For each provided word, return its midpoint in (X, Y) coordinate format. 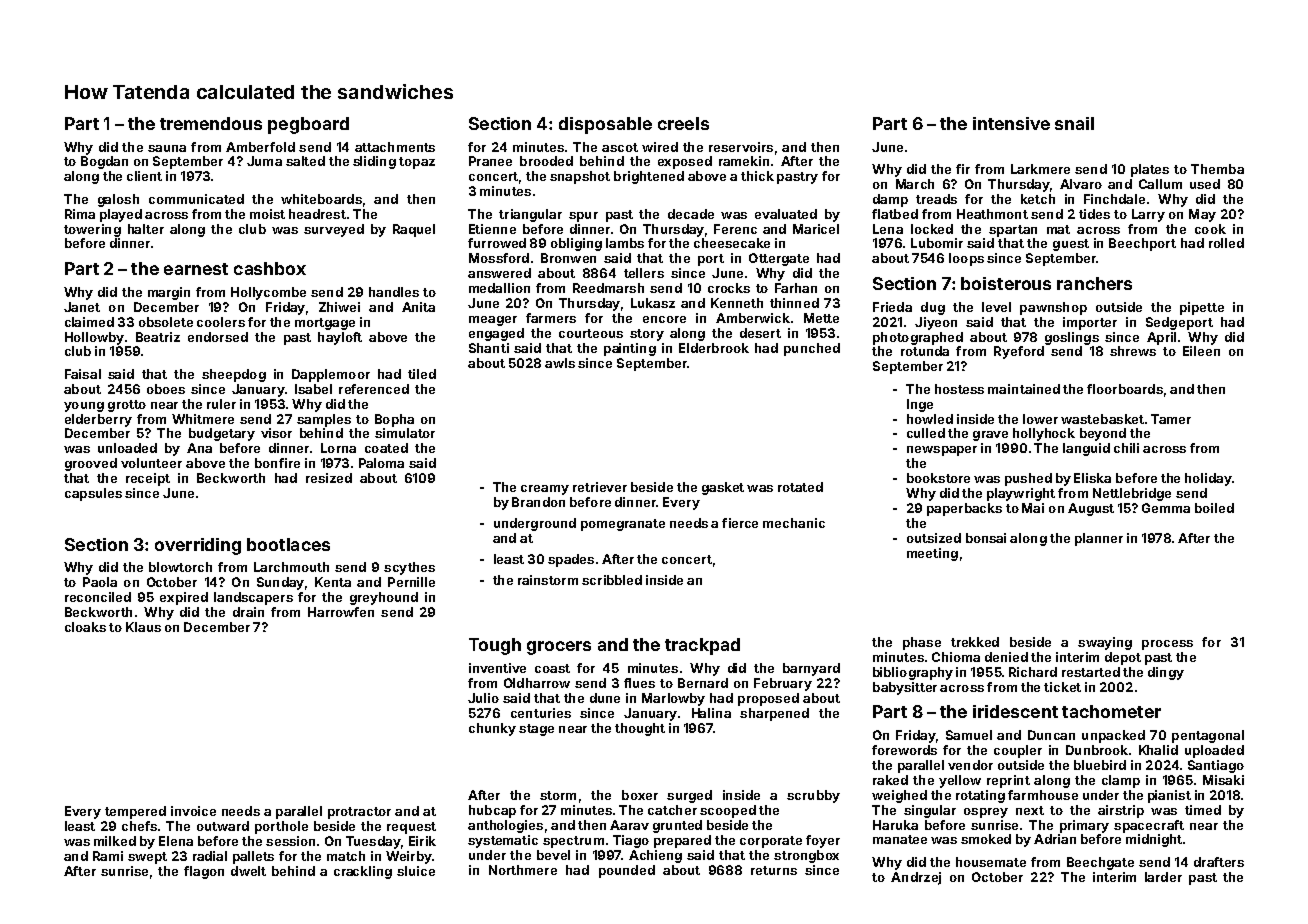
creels (683, 123)
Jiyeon (936, 323)
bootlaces (288, 544)
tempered (135, 812)
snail (1074, 123)
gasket (723, 488)
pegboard (308, 125)
